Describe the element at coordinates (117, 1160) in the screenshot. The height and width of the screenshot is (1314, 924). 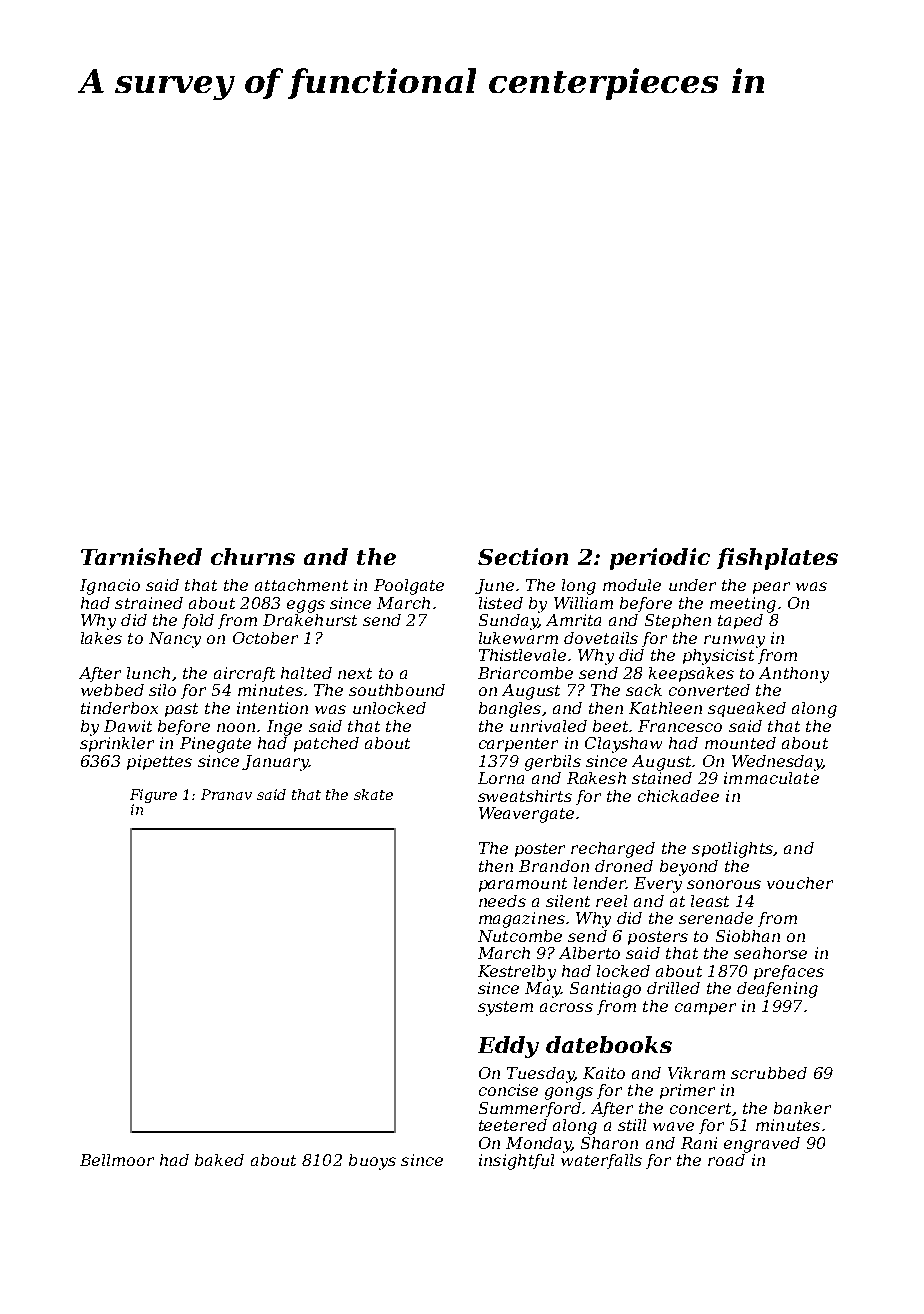
I see `Bellmoor` at that location.
